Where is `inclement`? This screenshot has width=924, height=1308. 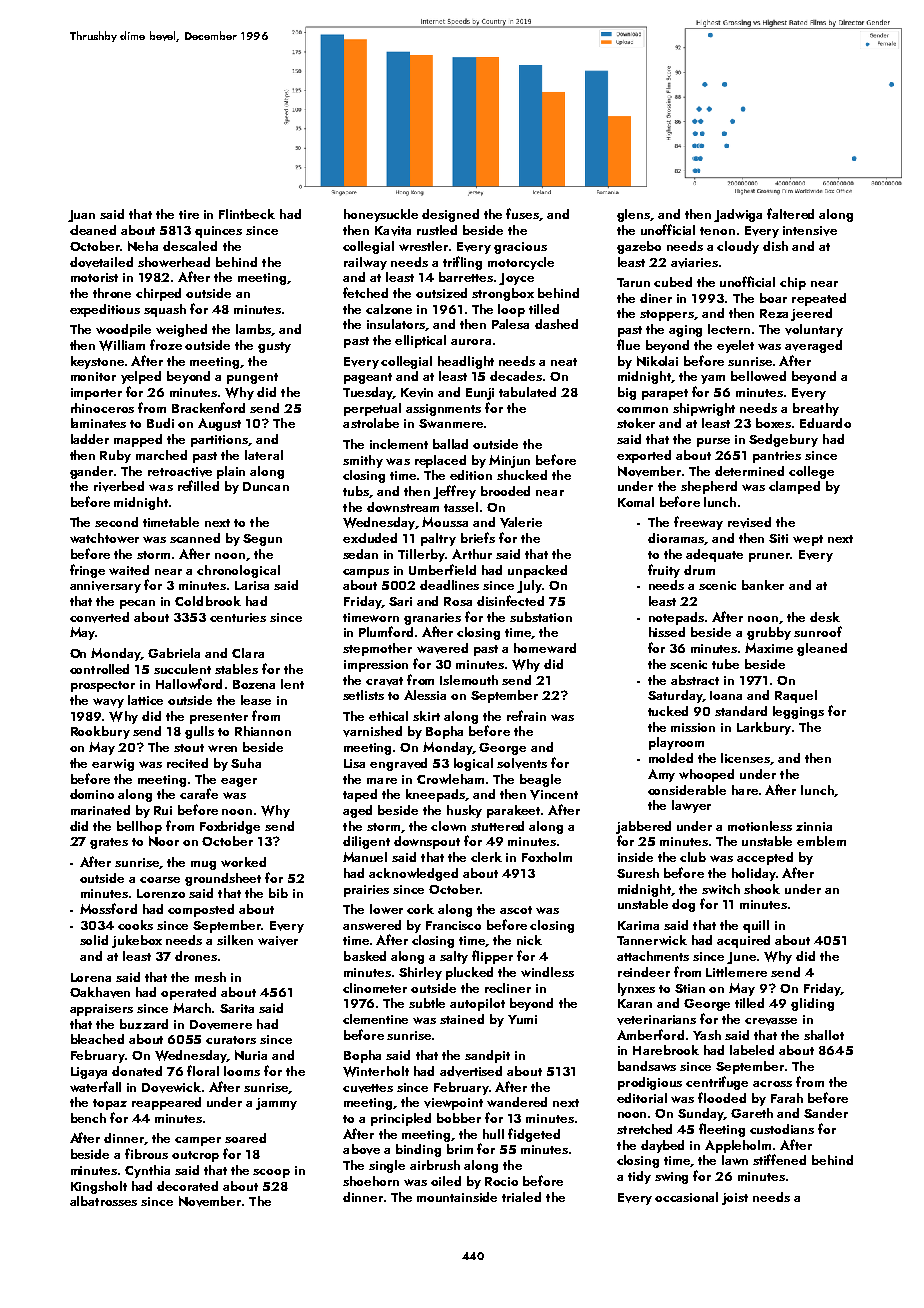 inclement is located at coordinates (399, 444).
